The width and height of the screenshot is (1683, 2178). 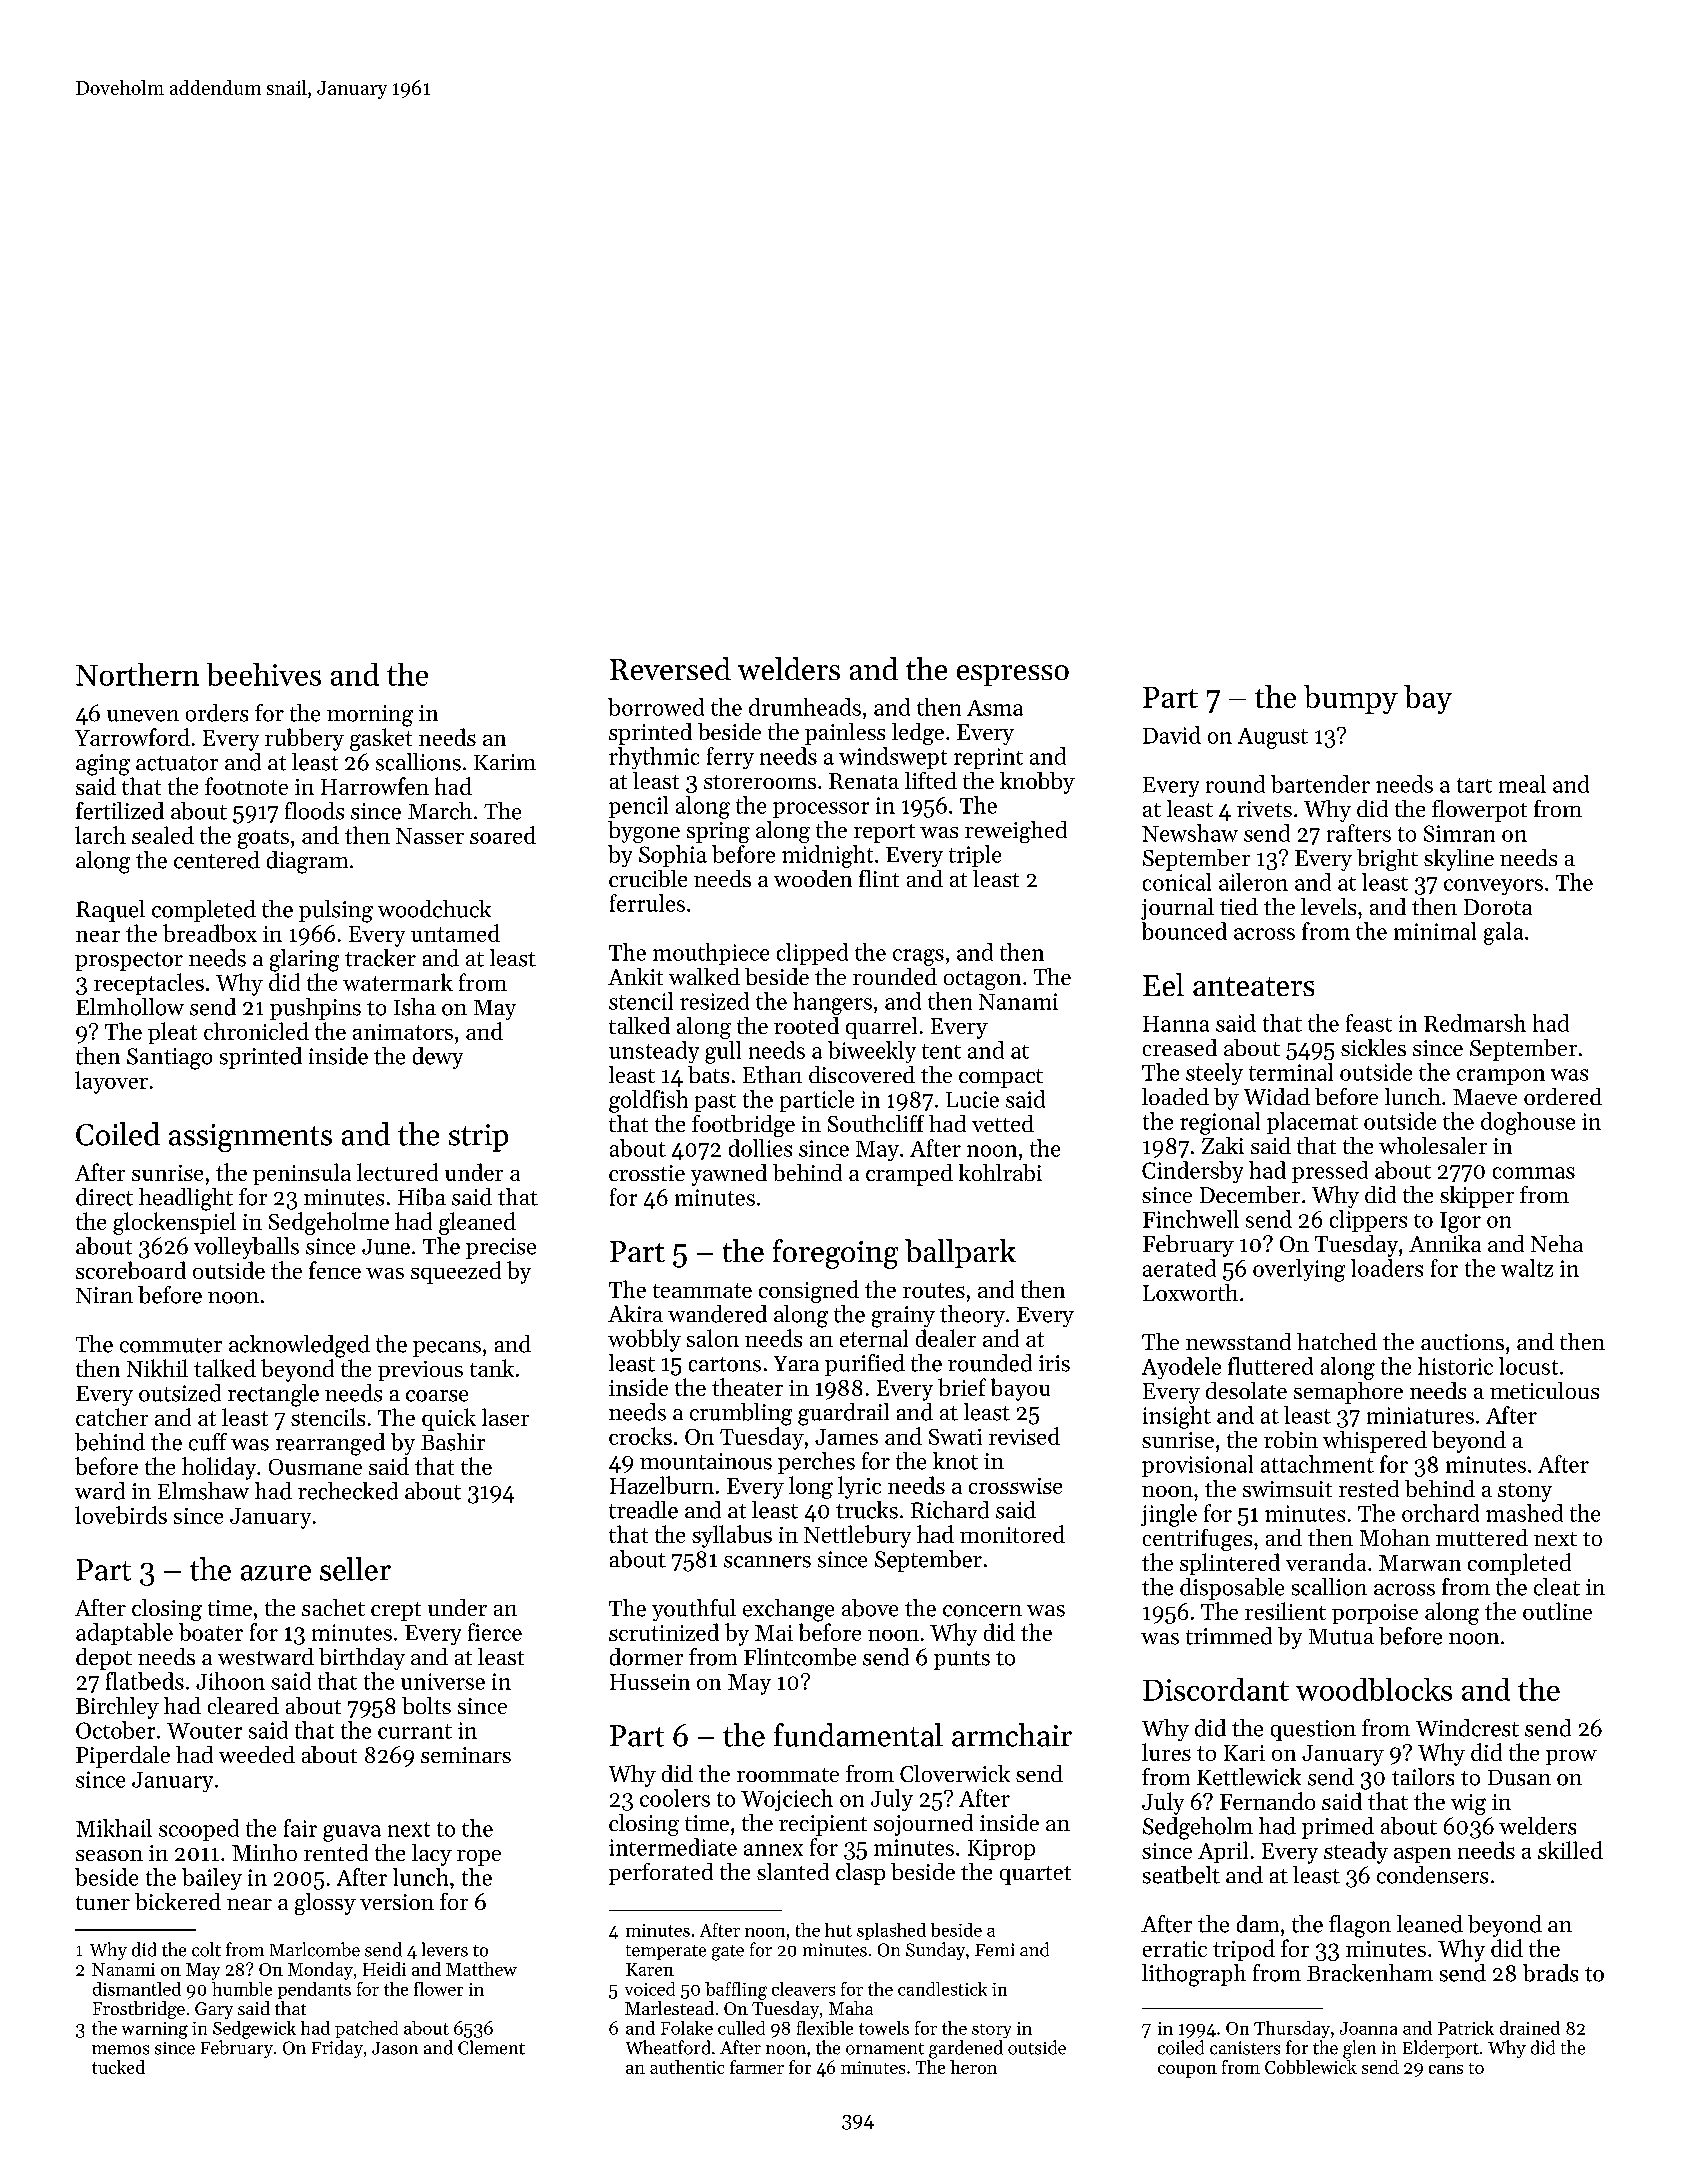 What do you see at coordinates (670, 668) in the screenshot?
I see `Reversed` at bounding box center [670, 668].
